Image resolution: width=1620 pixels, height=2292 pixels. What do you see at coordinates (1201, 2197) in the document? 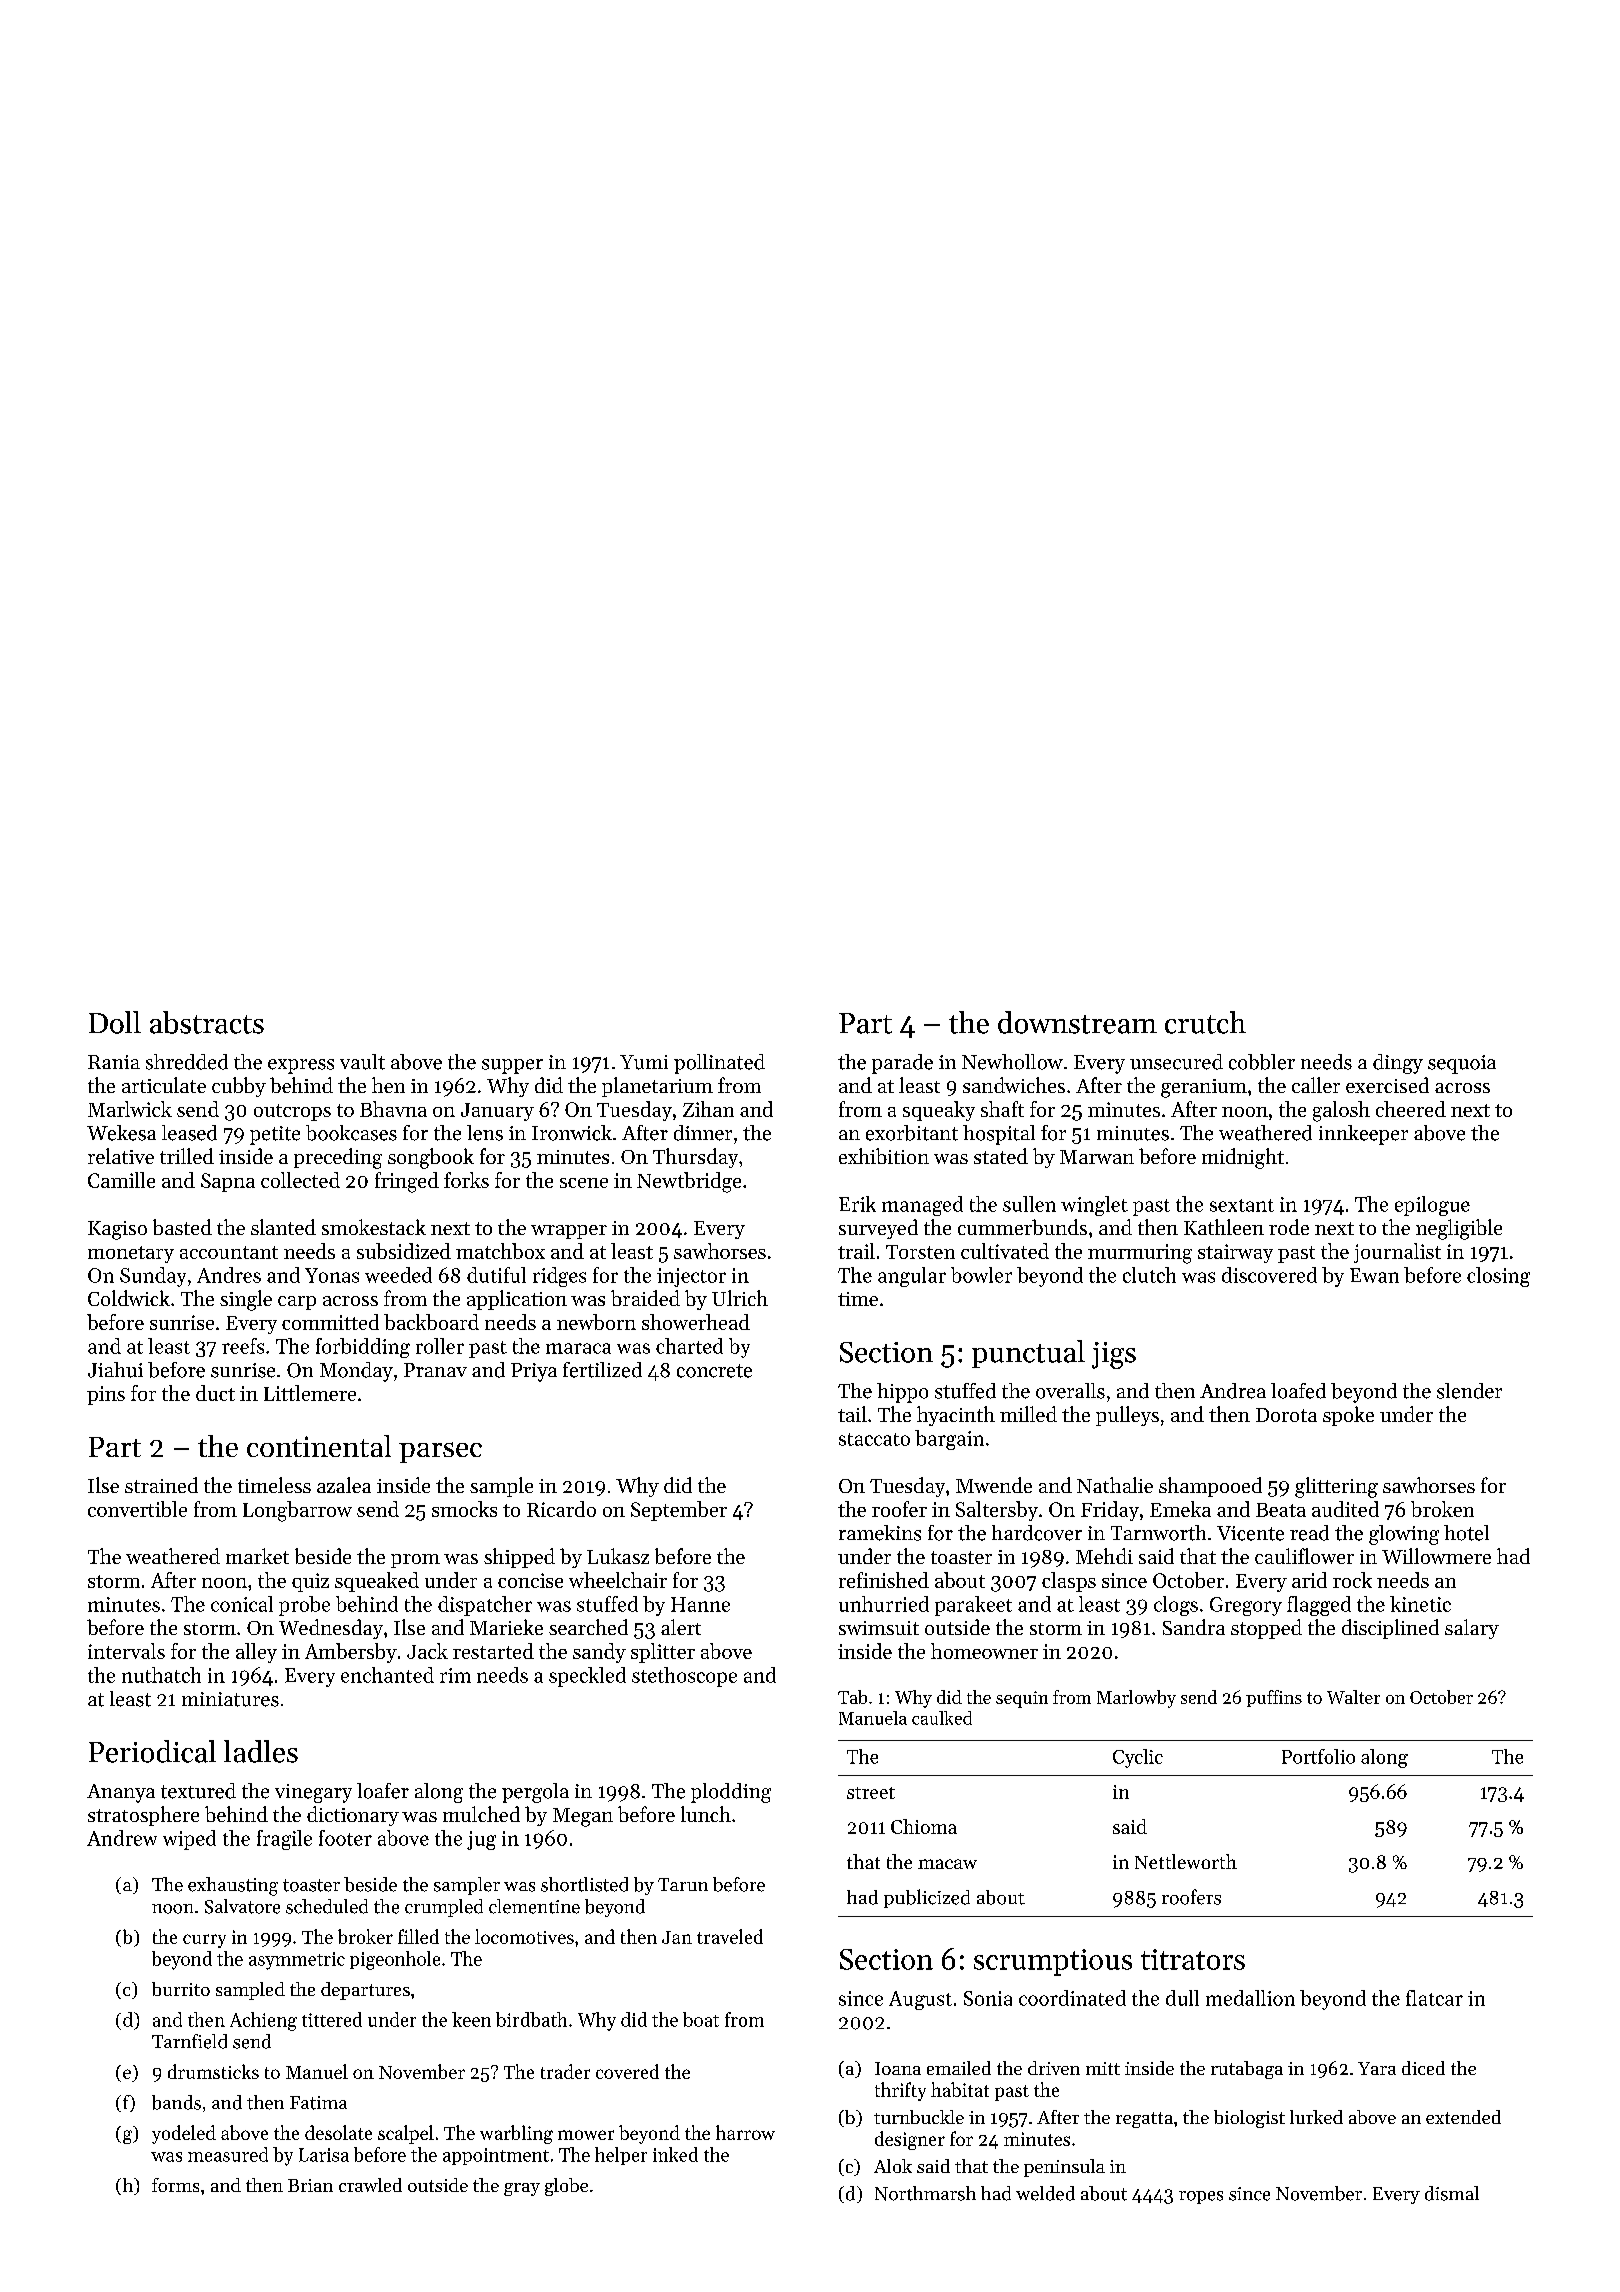
I see `ropes` at bounding box center [1201, 2197].
